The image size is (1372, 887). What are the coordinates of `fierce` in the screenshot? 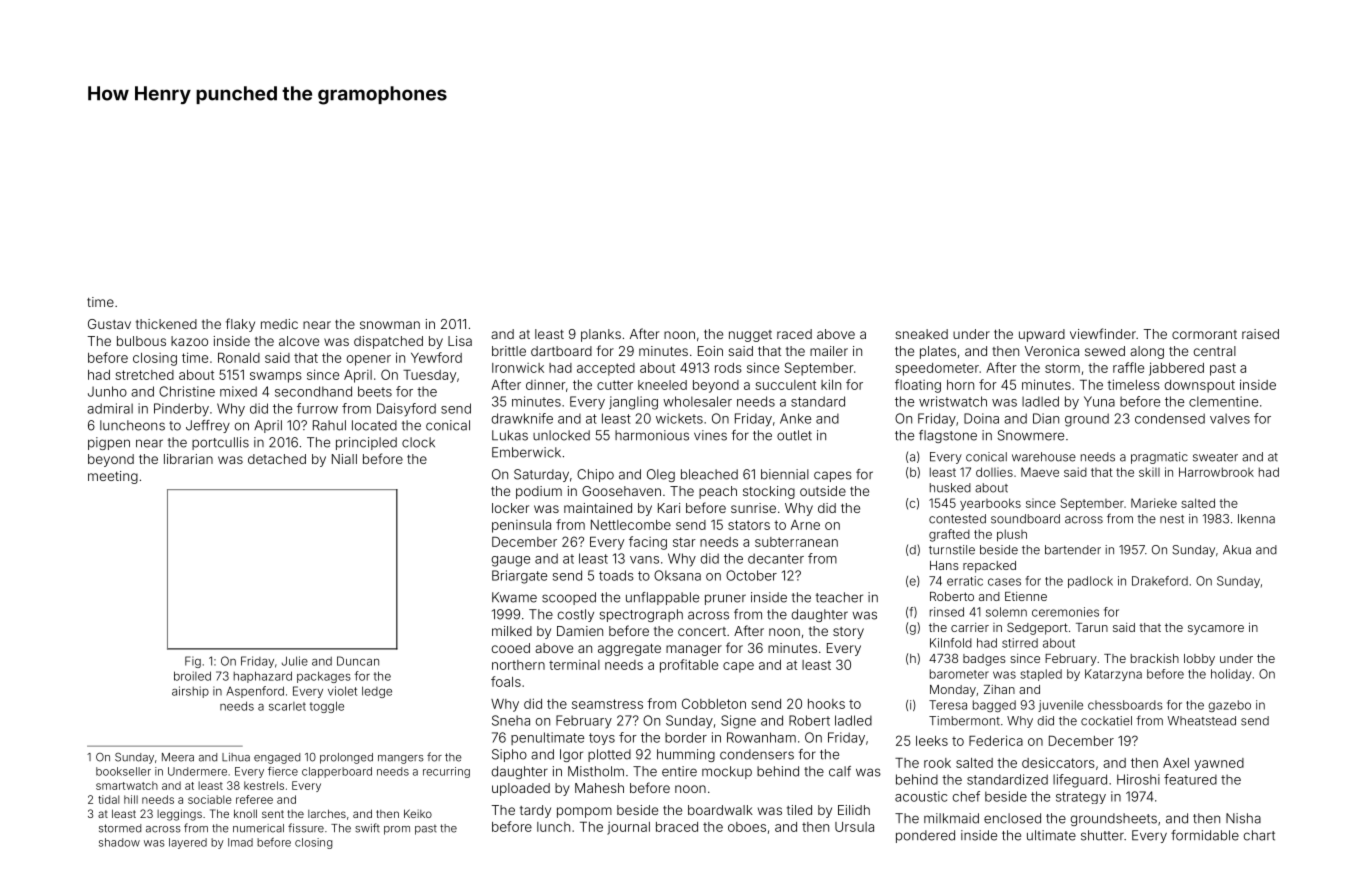 It's located at (283, 771).
